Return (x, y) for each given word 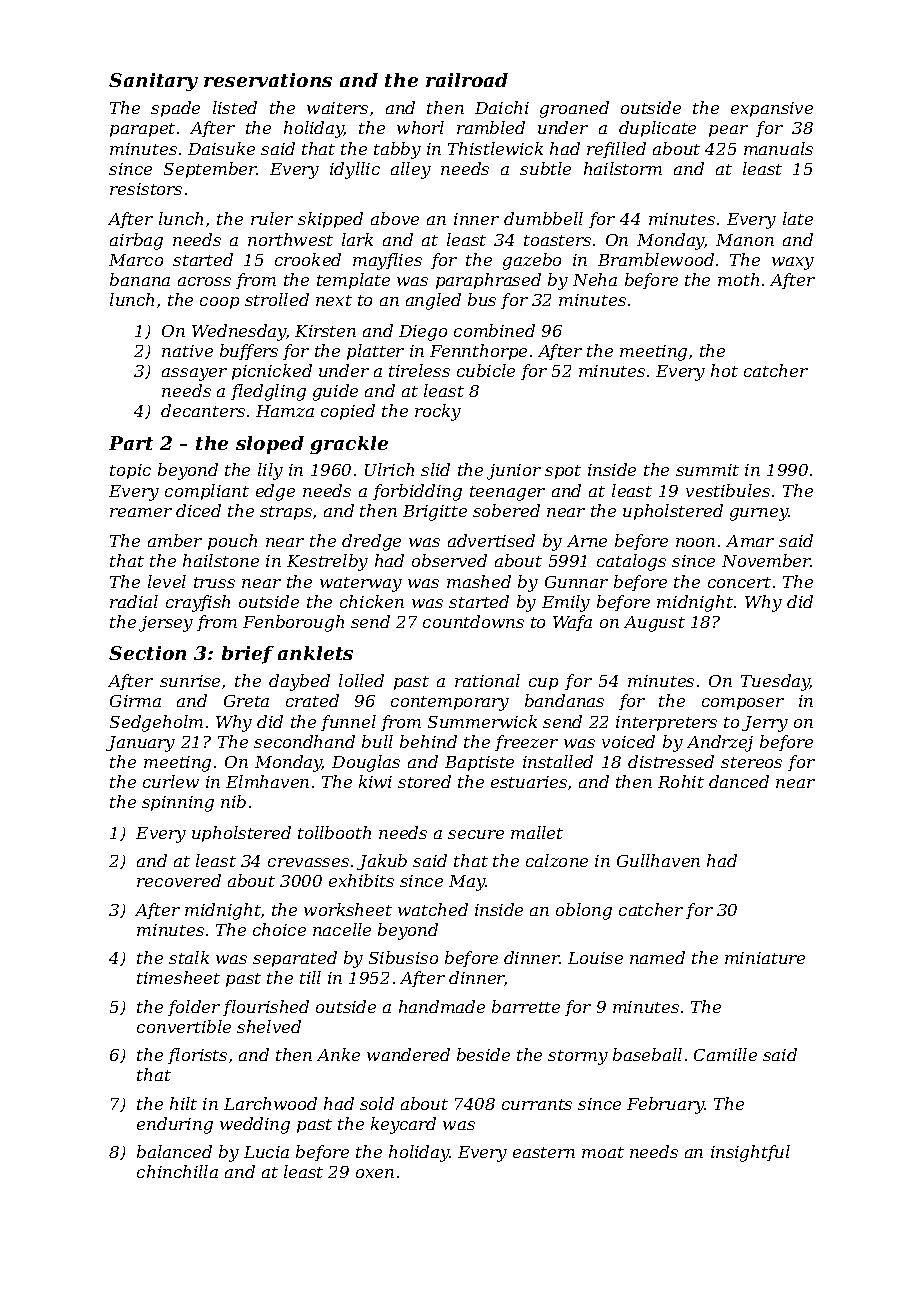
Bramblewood (656, 259)
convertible (184, 1026)
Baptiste (479, 763)
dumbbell (543, 218)
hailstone (221, 560)
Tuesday (775, 682)
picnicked (272, 372)
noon (695, 542)
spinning (178, 804)
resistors (146, 189)
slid (435, 469)
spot (563, 472)
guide (335, 392)
